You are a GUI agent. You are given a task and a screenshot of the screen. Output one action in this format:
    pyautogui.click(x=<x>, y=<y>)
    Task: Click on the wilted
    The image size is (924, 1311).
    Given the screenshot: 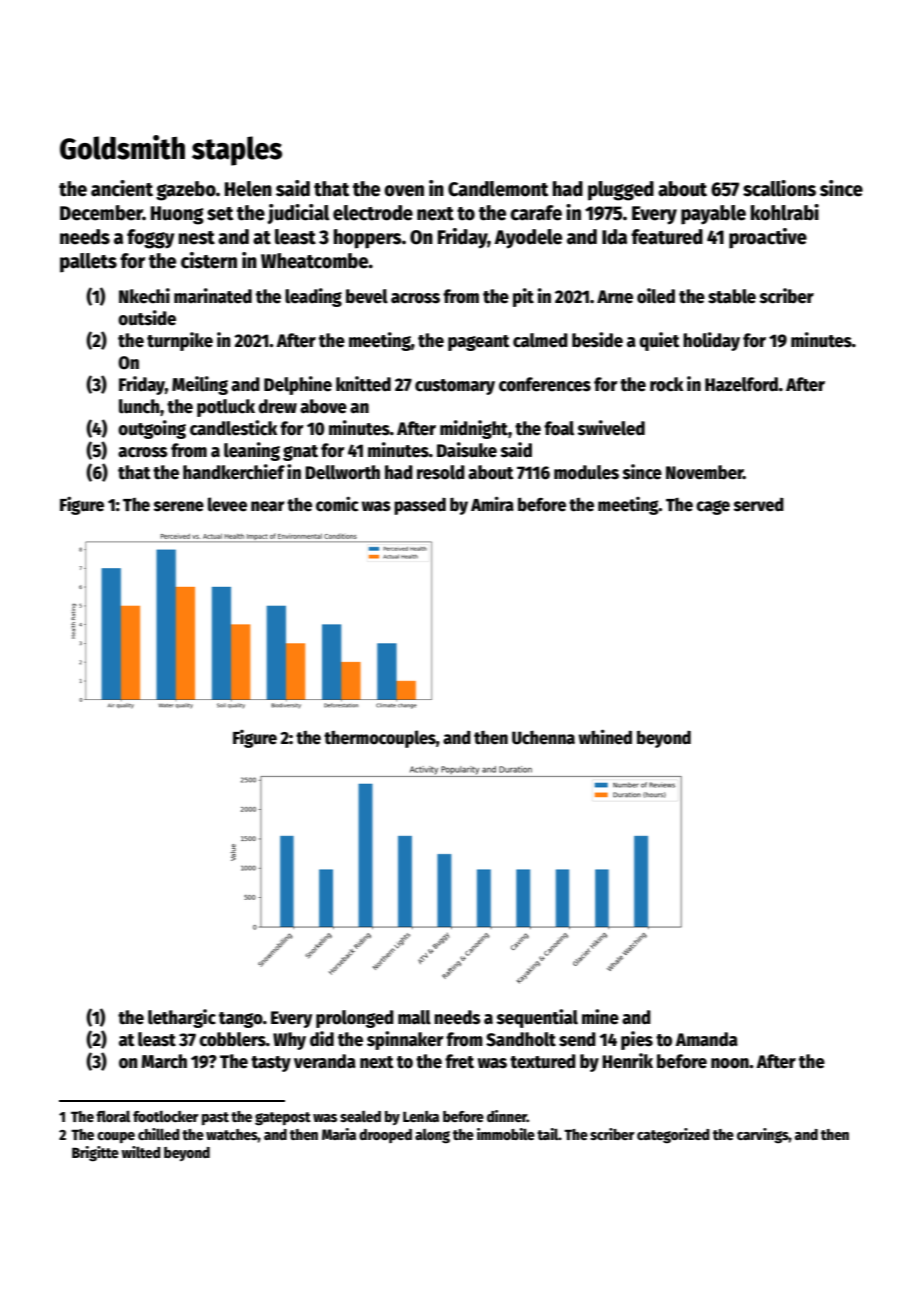 What is the action you would take?
    pyautogui.click(x=141, y=1152)
